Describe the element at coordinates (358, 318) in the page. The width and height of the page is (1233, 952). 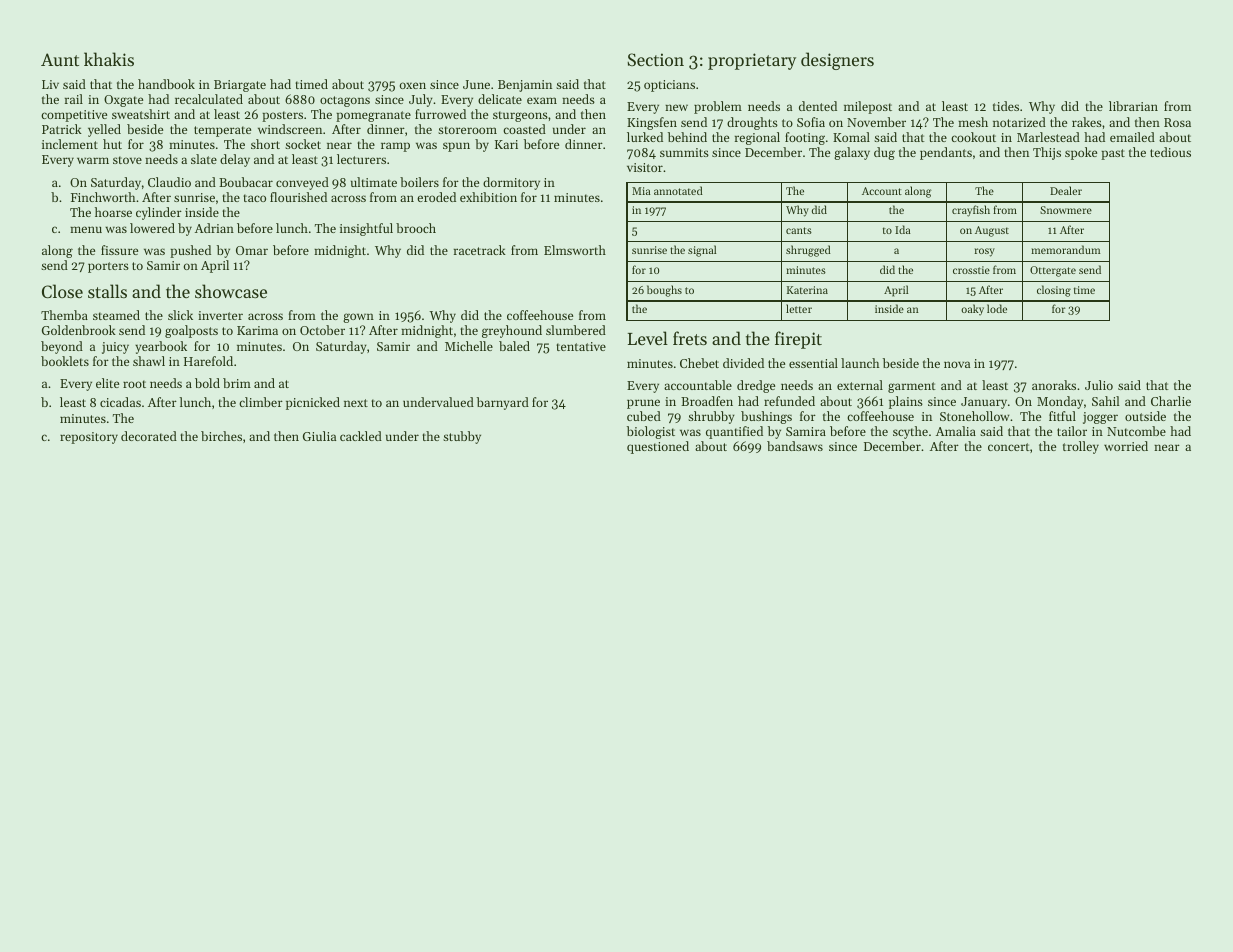
I see `gown` at that location.
